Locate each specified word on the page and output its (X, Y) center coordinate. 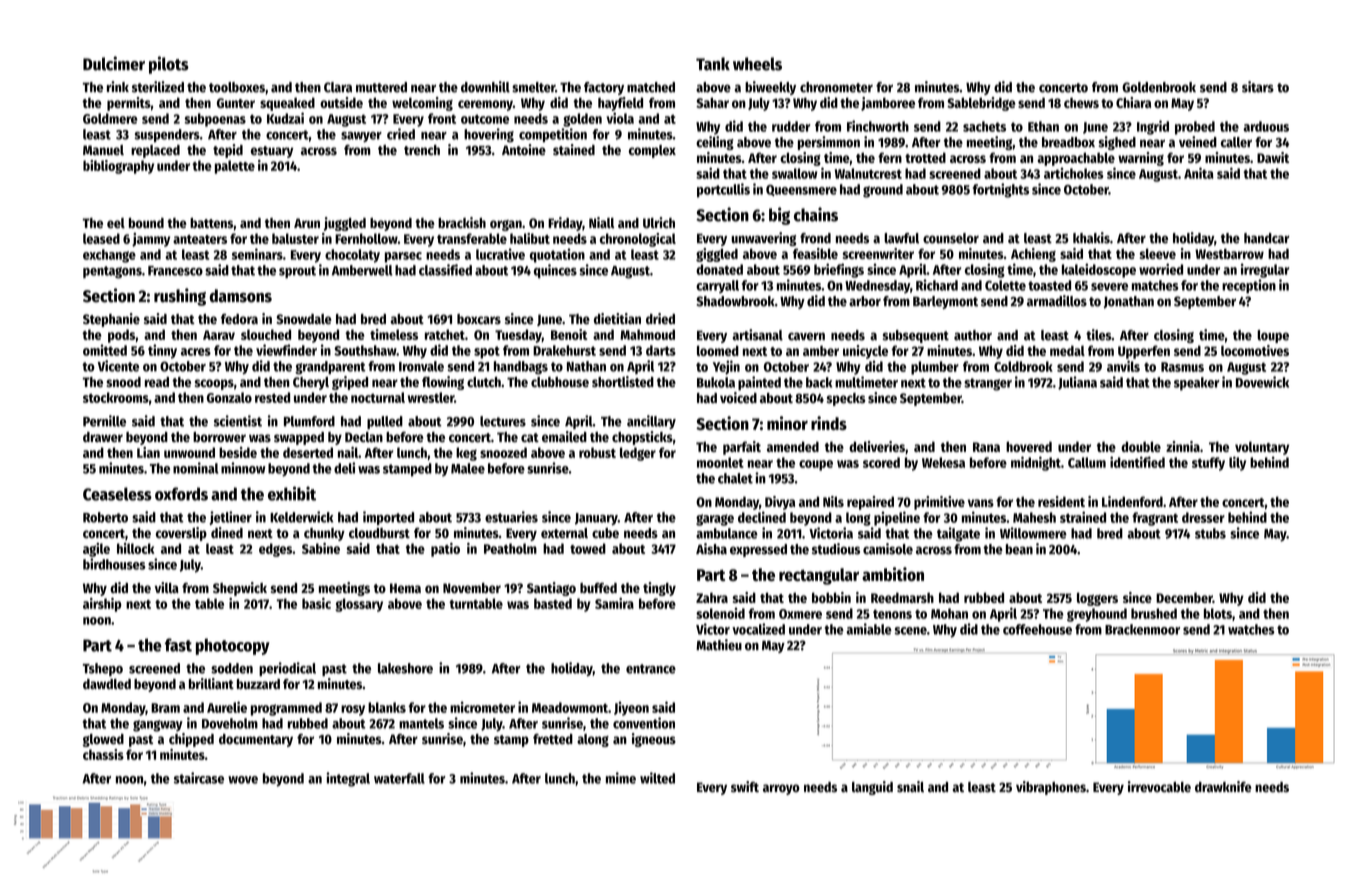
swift (745, 787)
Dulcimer (114, 63)
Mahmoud (647, 334)
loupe (1273, 336)
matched (651, 87)
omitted (105, 350)
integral (348, 779)
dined (227, 532)
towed (588, 548)
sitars (1258, 87)
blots (1218, 613)
